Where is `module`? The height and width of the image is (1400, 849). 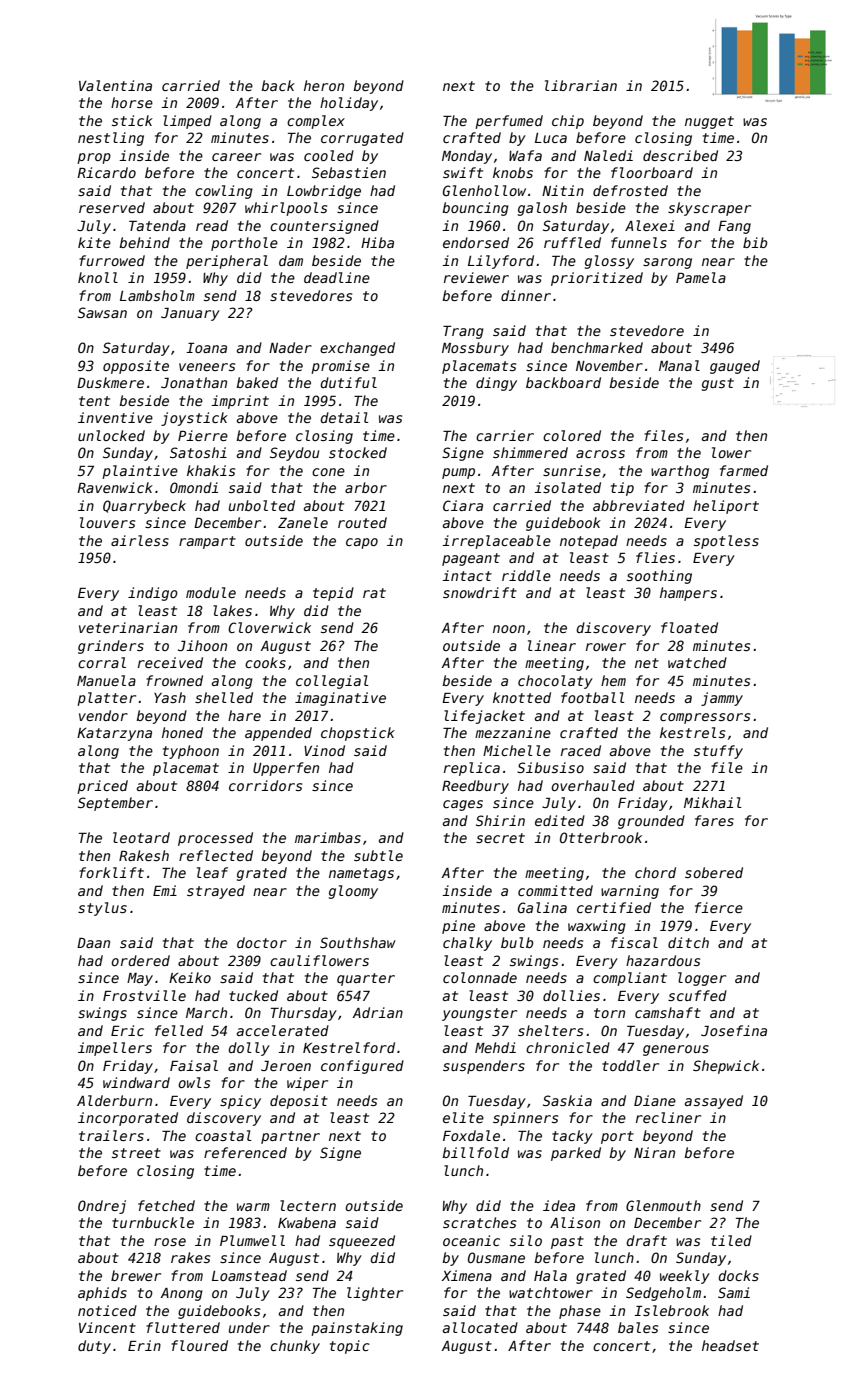
module is located at coordinates (211, 592).
